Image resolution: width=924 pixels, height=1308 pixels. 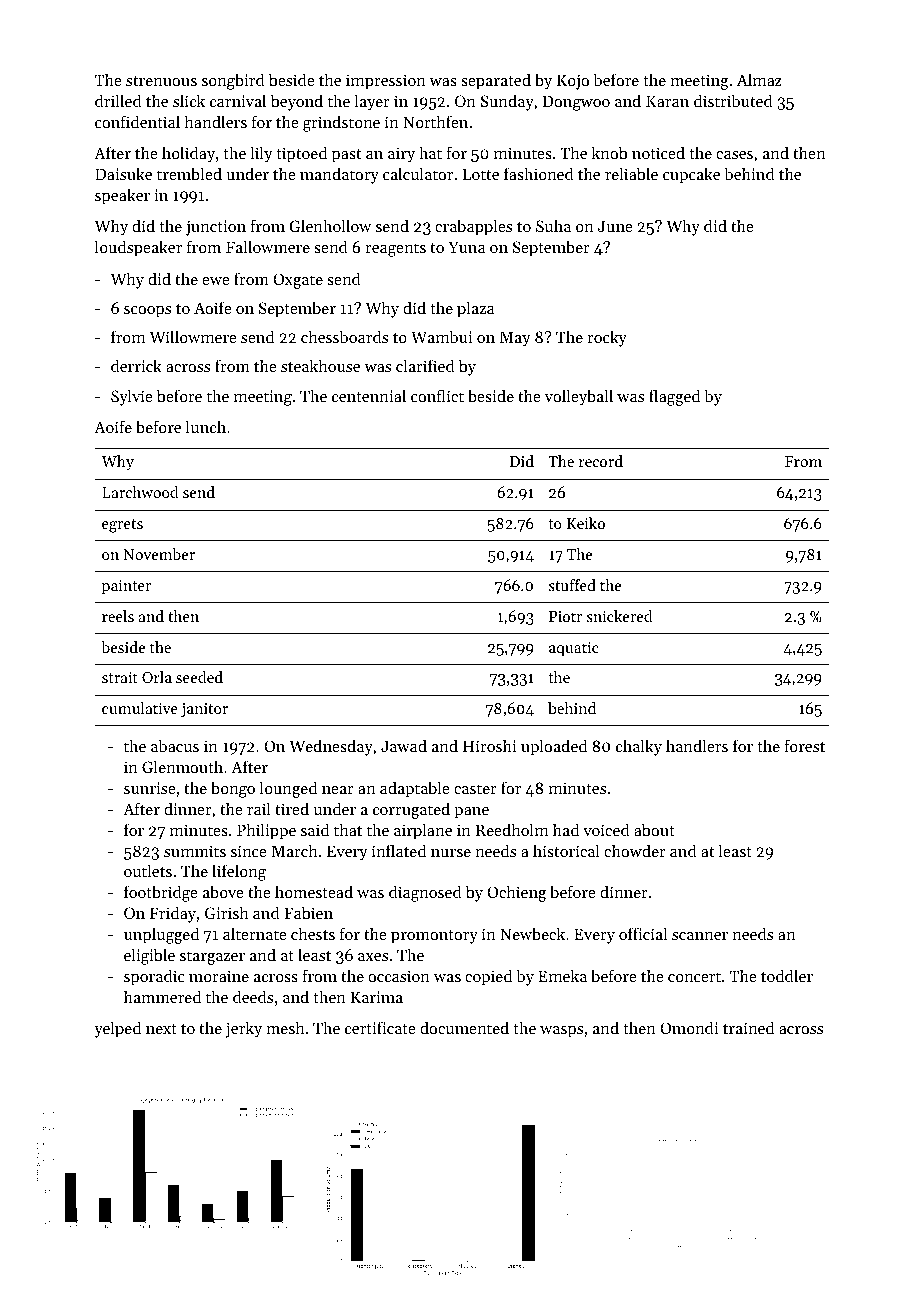 I want to click on documented, so click(x=464, y=1027).
